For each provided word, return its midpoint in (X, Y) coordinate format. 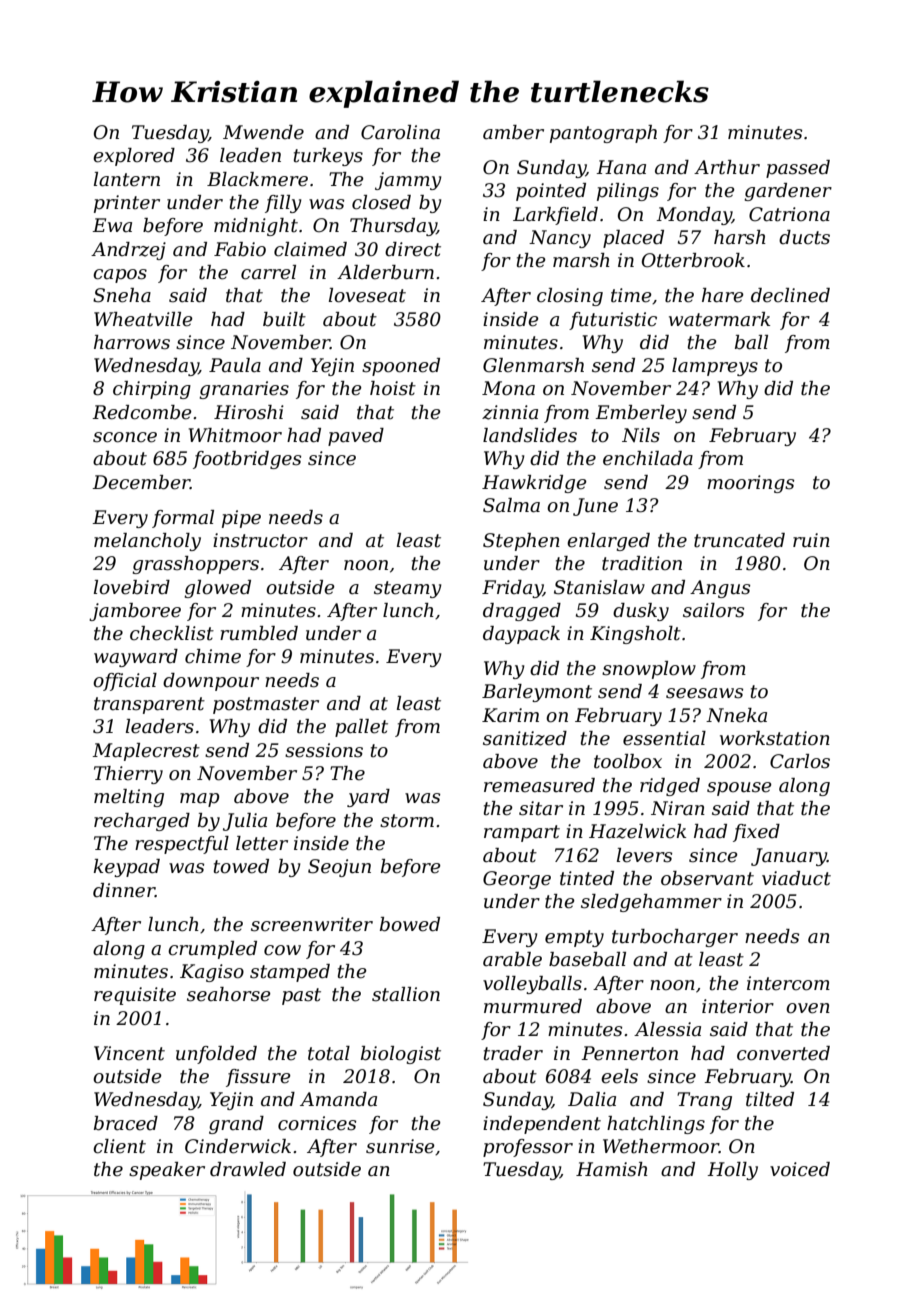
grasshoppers (195, 565)
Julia (245, 822)
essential (664, 738)
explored (134, 157)
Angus (720, 589)
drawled (248, 1169)
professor (528, 1148)
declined (790, 295)
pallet (361, 728)
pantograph (603, 134)
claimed (310, 249)
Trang (704, 1101)
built (284, 319)
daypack (521, 635)
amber (513, 132)
